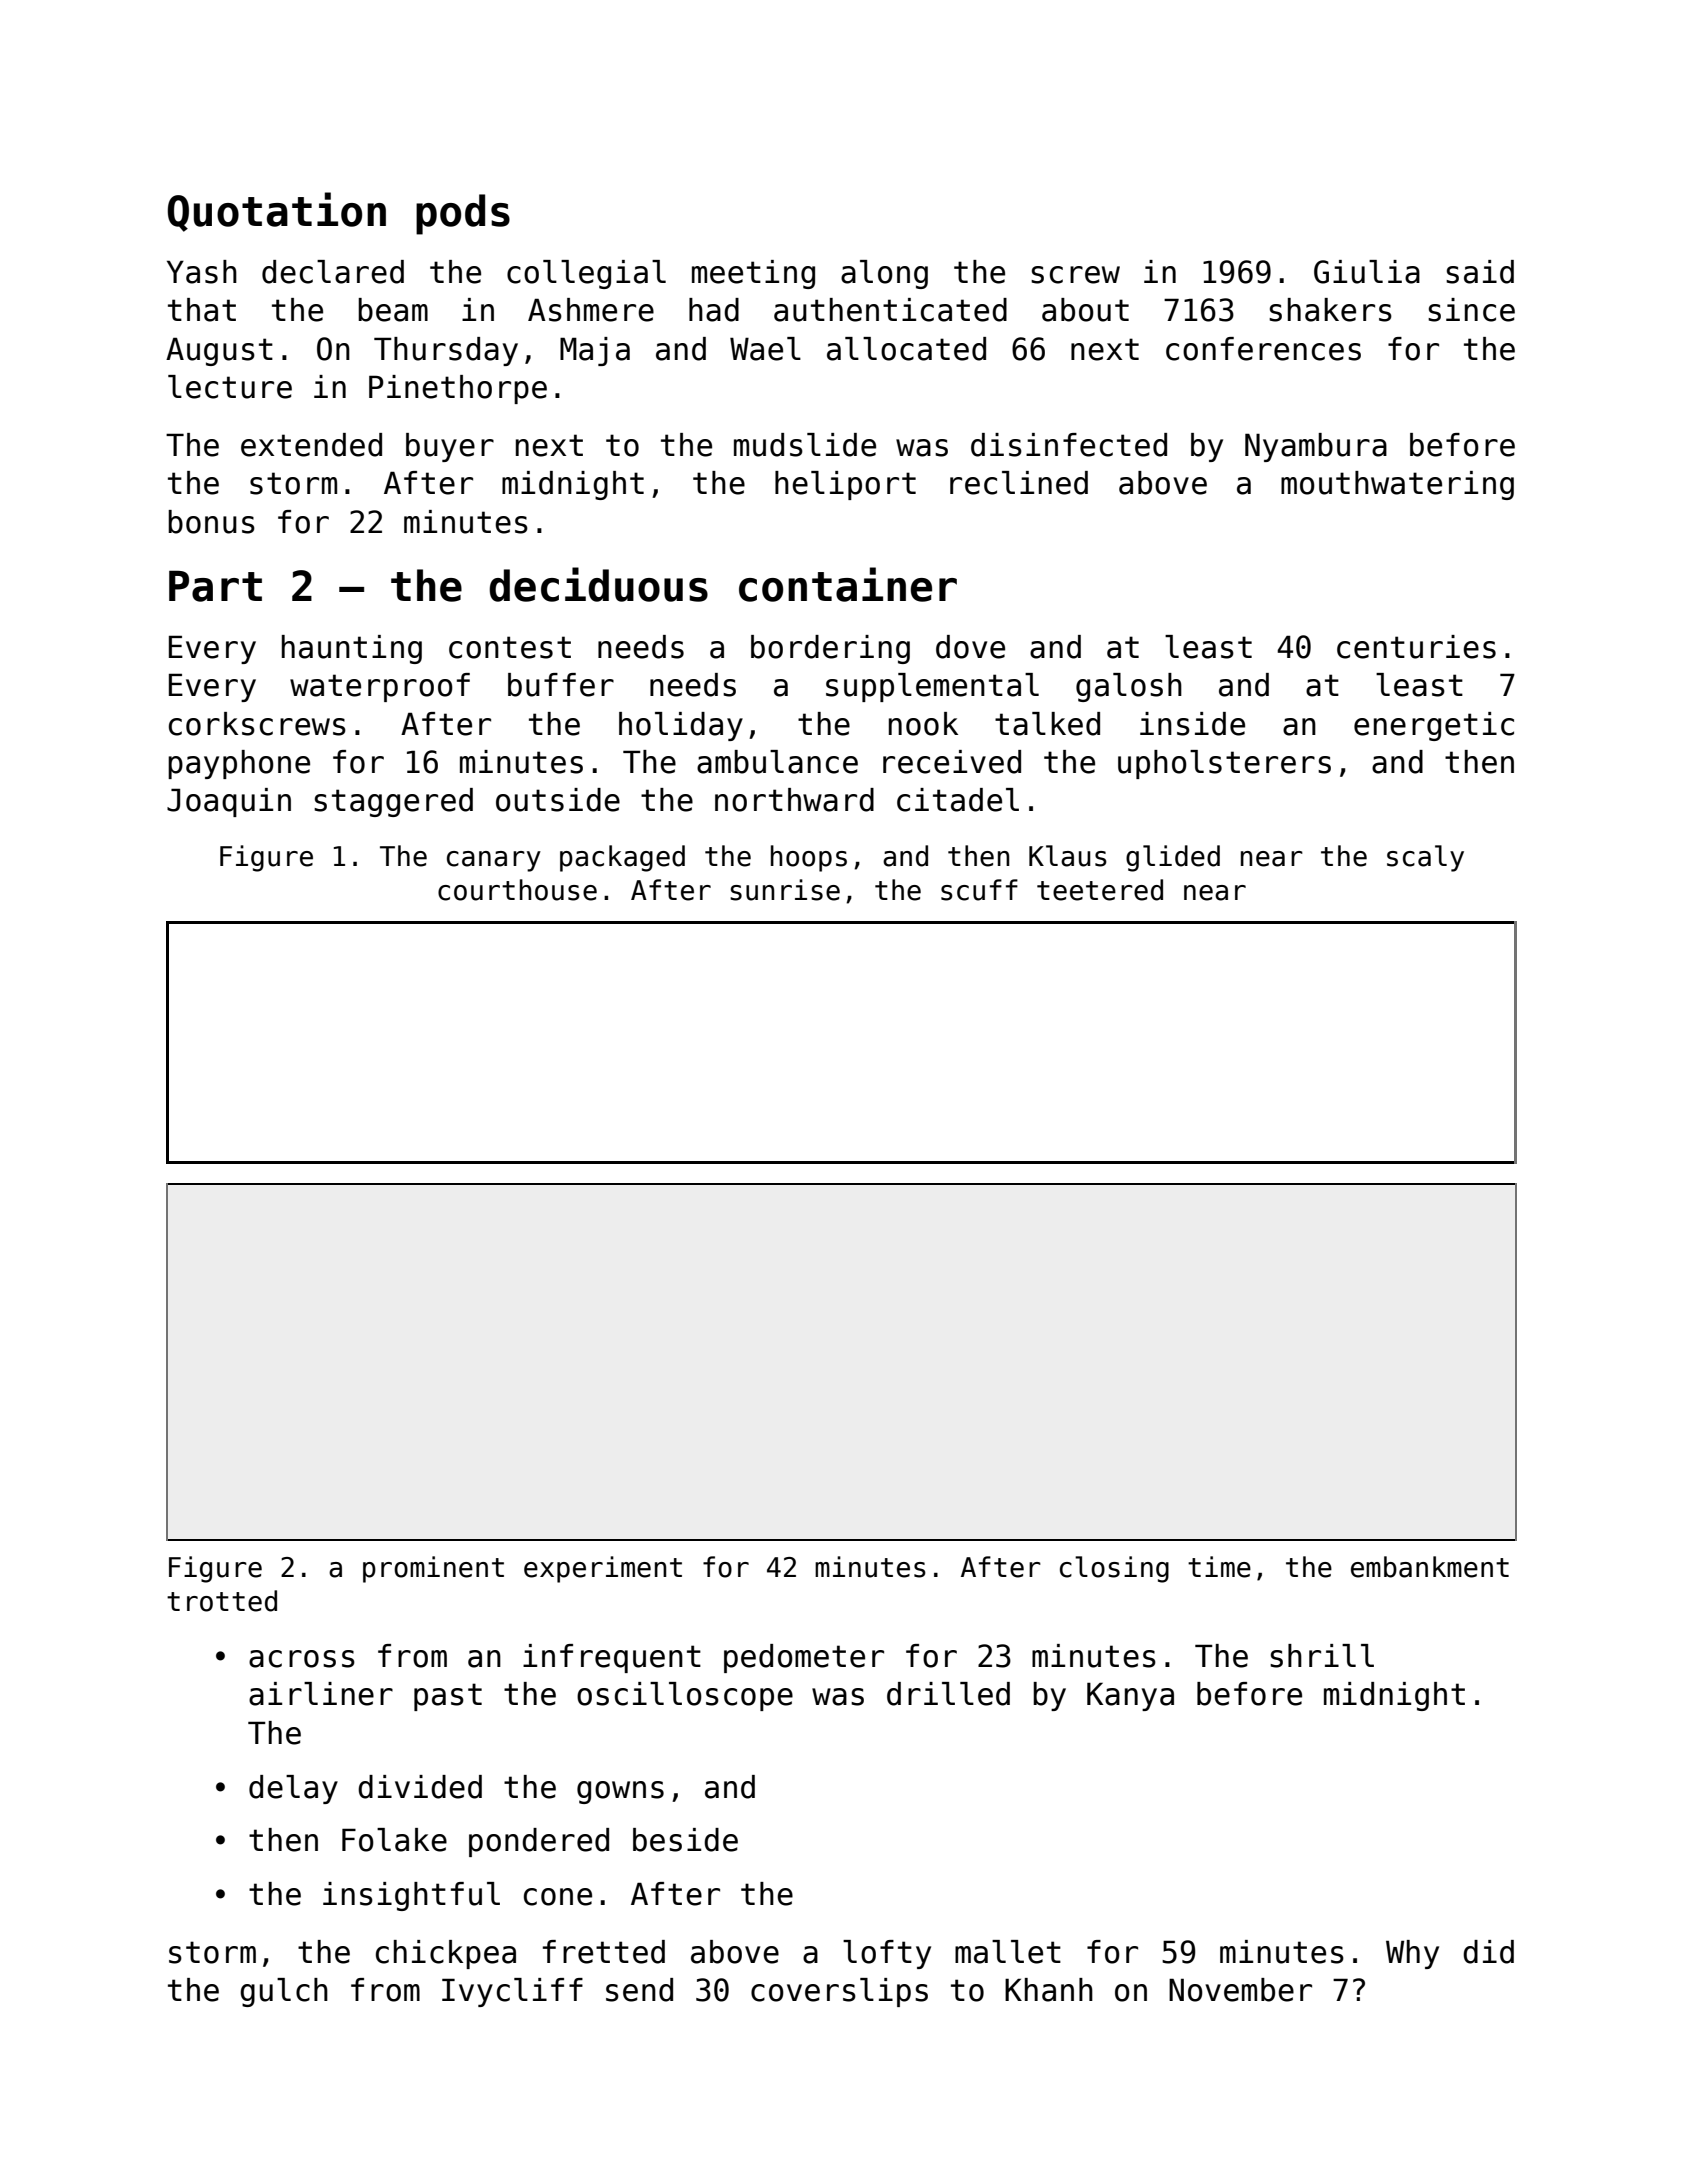  I want to click on allocated, so click(906, 349).
